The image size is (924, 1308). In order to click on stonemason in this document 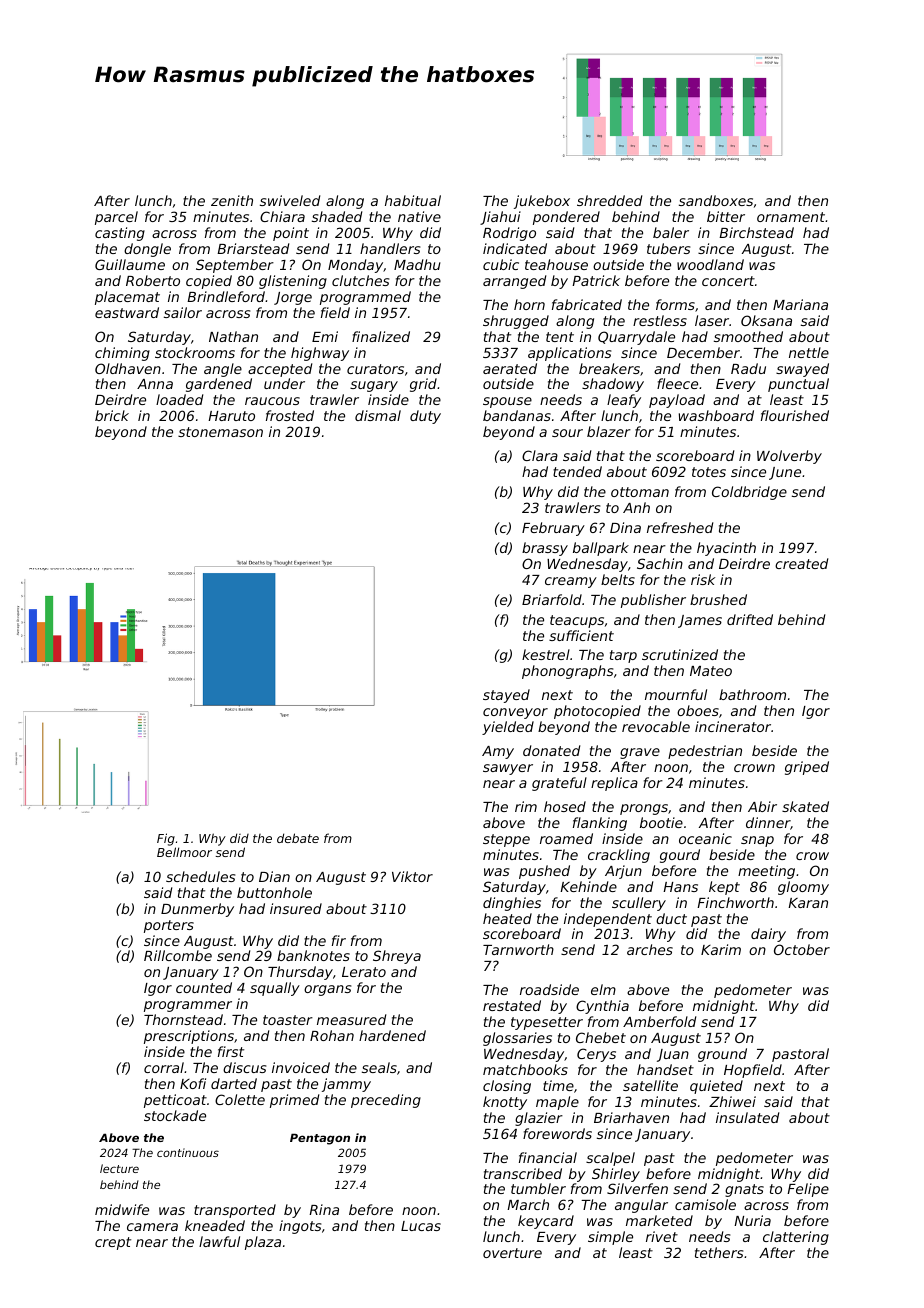, I will do `click(220, 432)`.
